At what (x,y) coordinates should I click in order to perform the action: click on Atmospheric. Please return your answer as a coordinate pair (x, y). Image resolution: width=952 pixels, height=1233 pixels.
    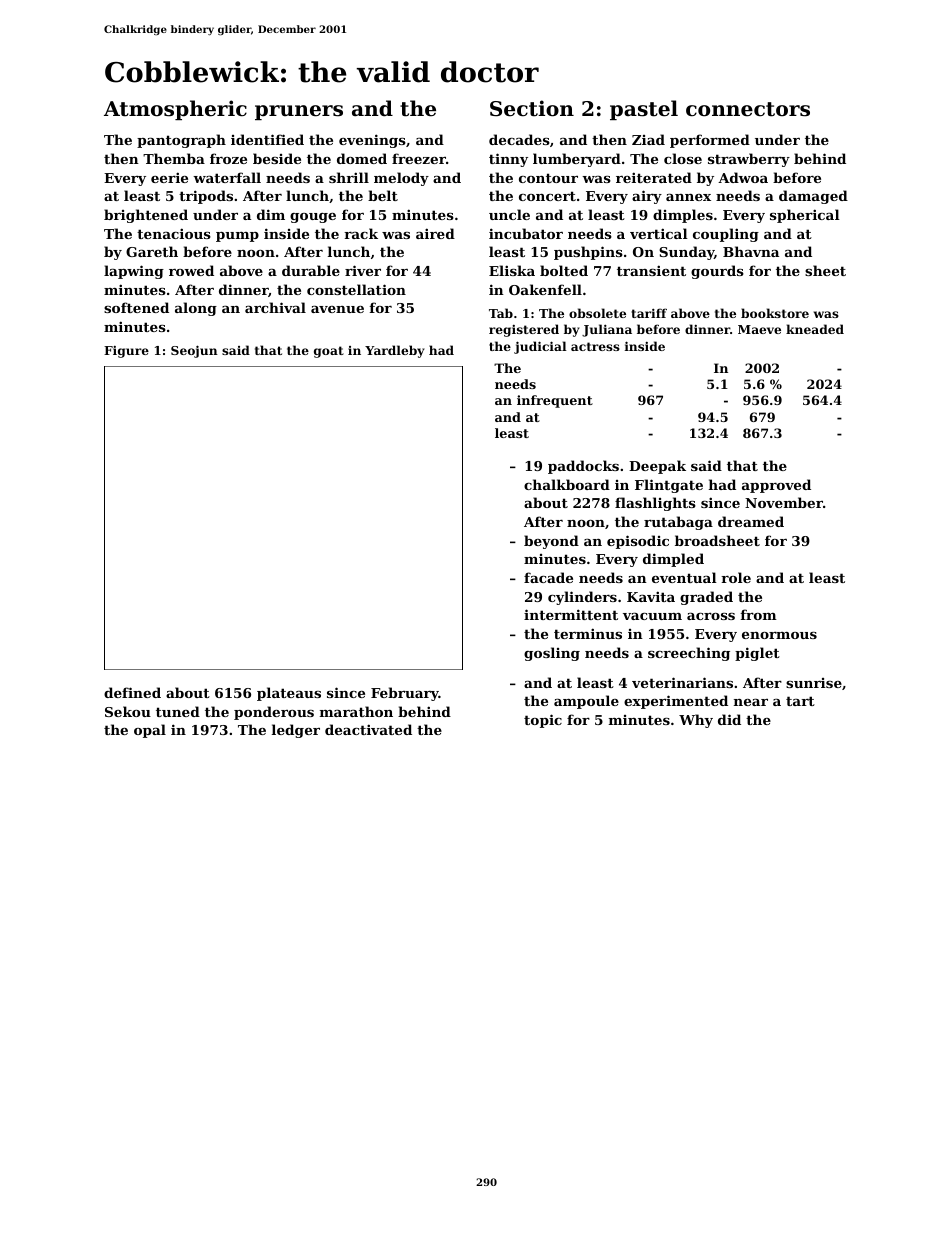
    Looking at the image, I should click on (175, 110).
